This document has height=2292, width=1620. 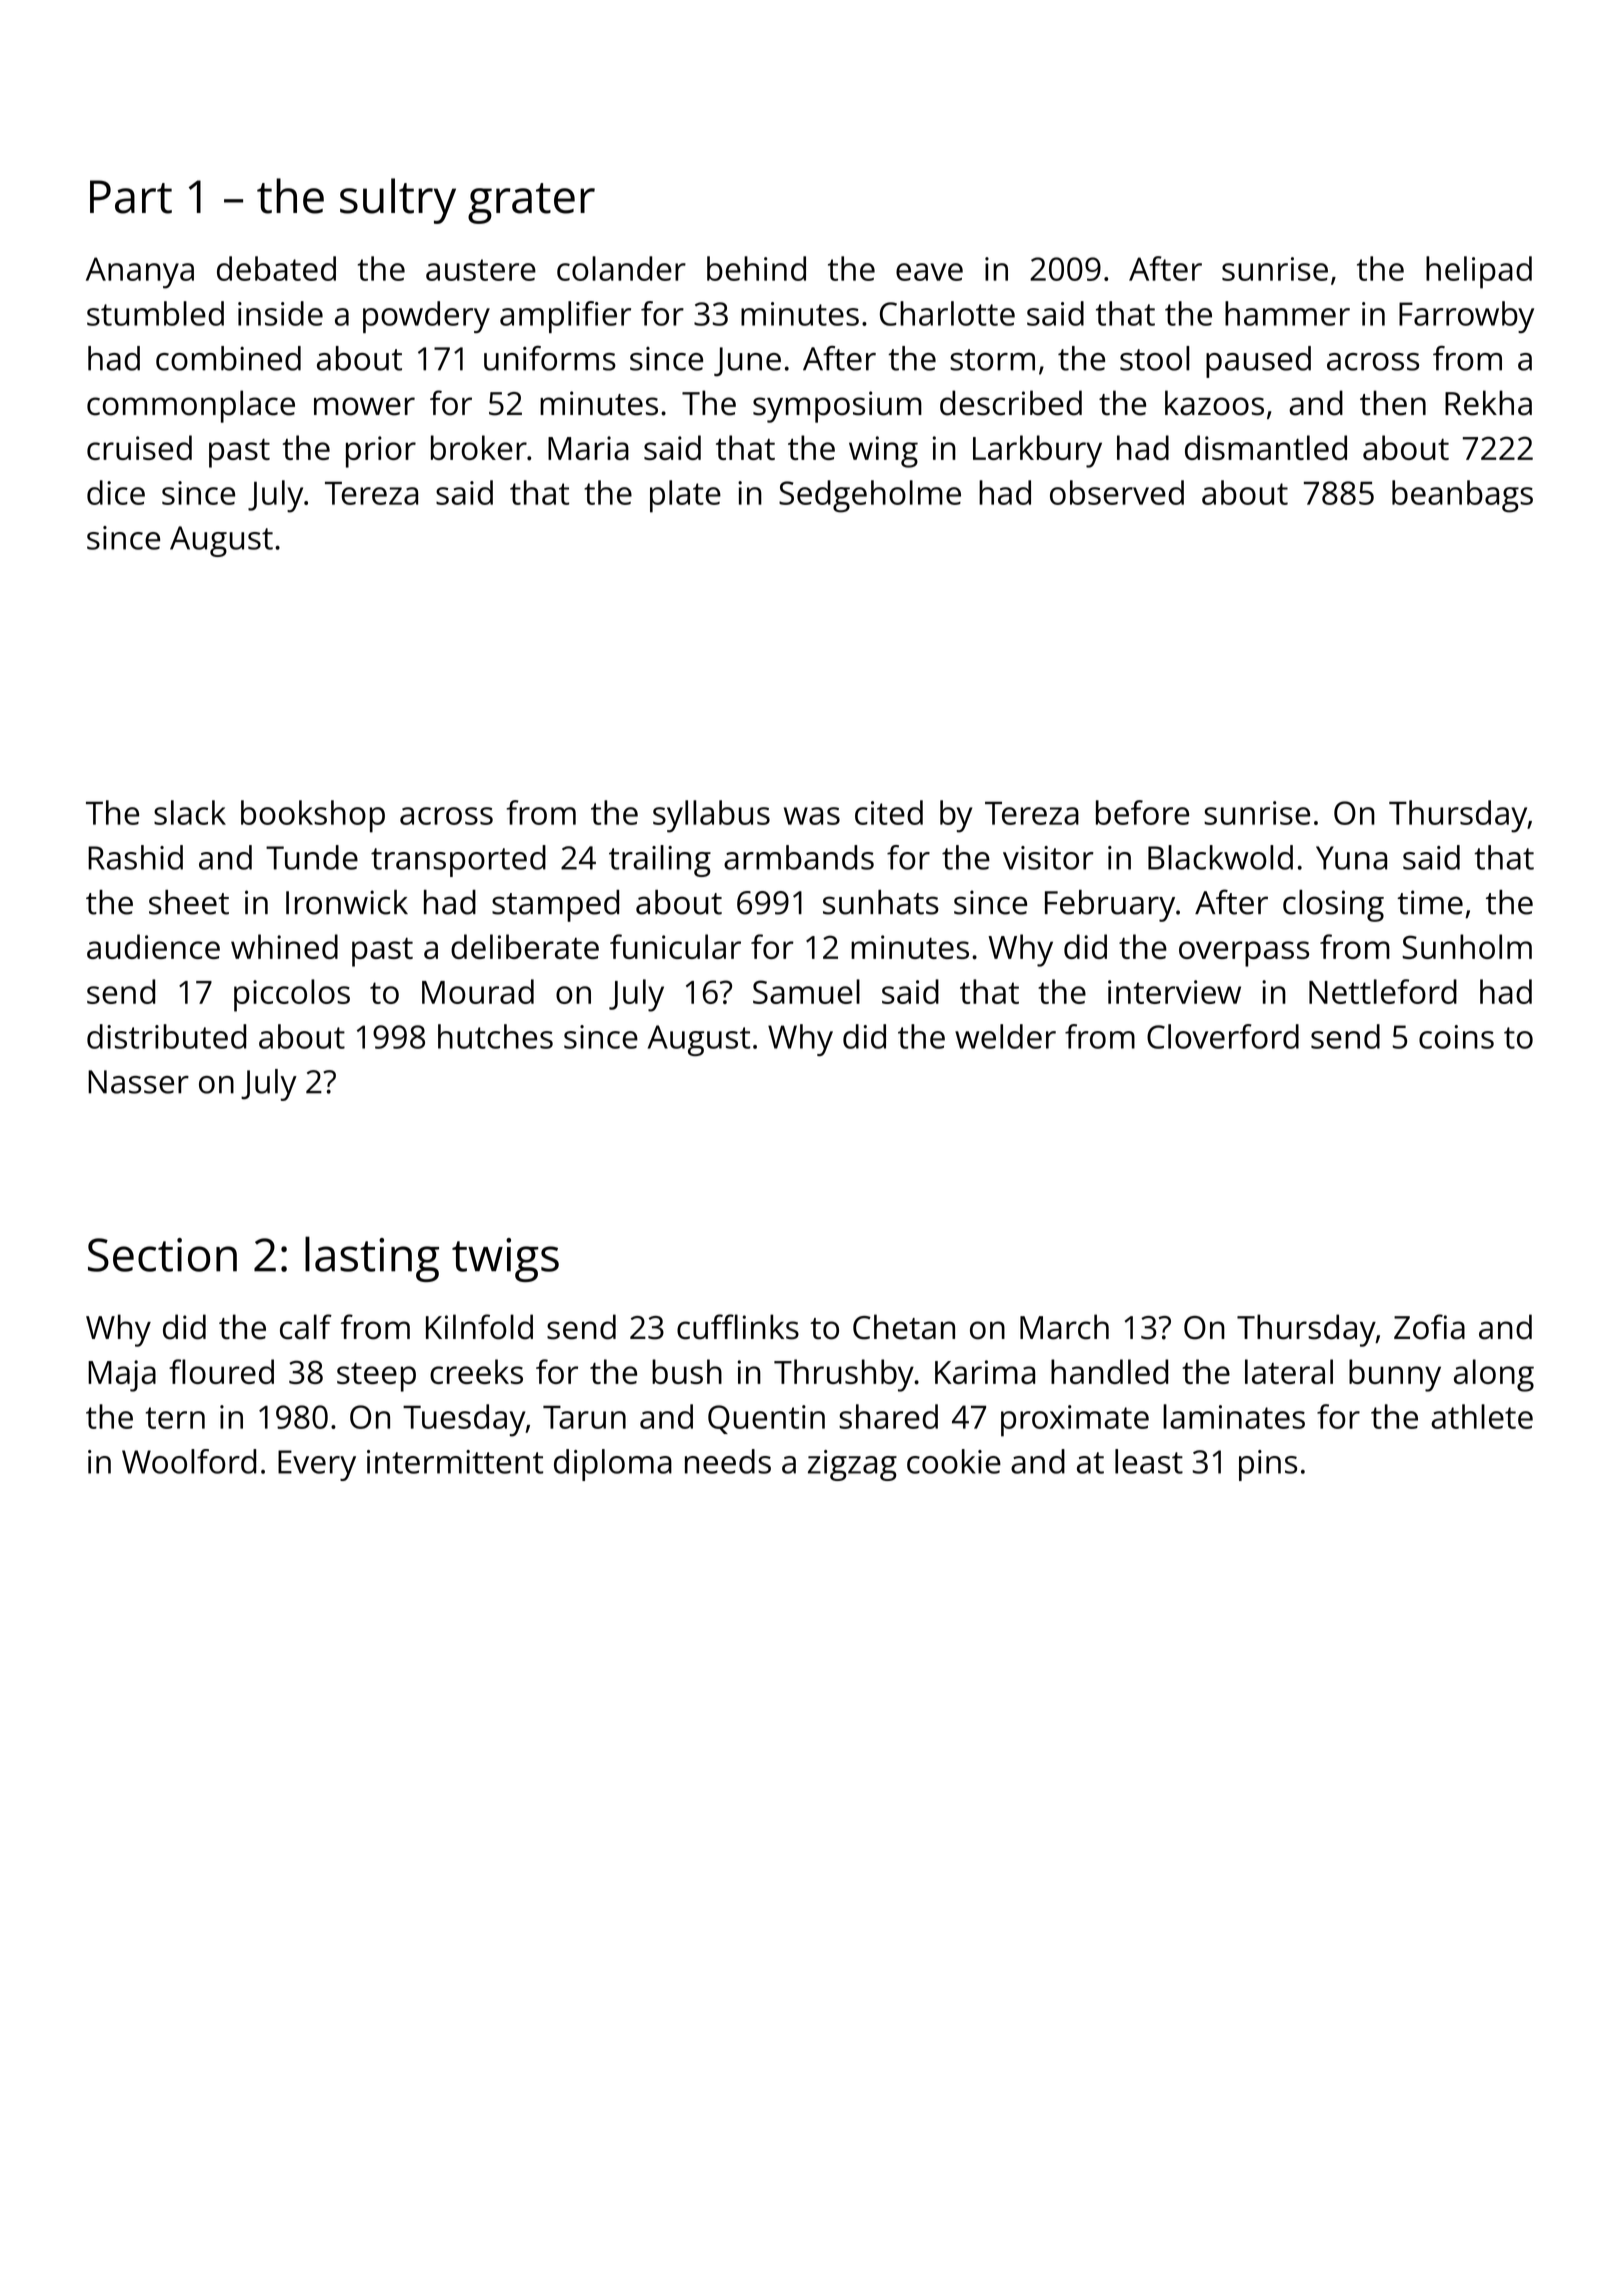 What do you see at coordinates (1223, 1036) in the document?
I see `Cloverford` at bounding box center [1223, 1036].
